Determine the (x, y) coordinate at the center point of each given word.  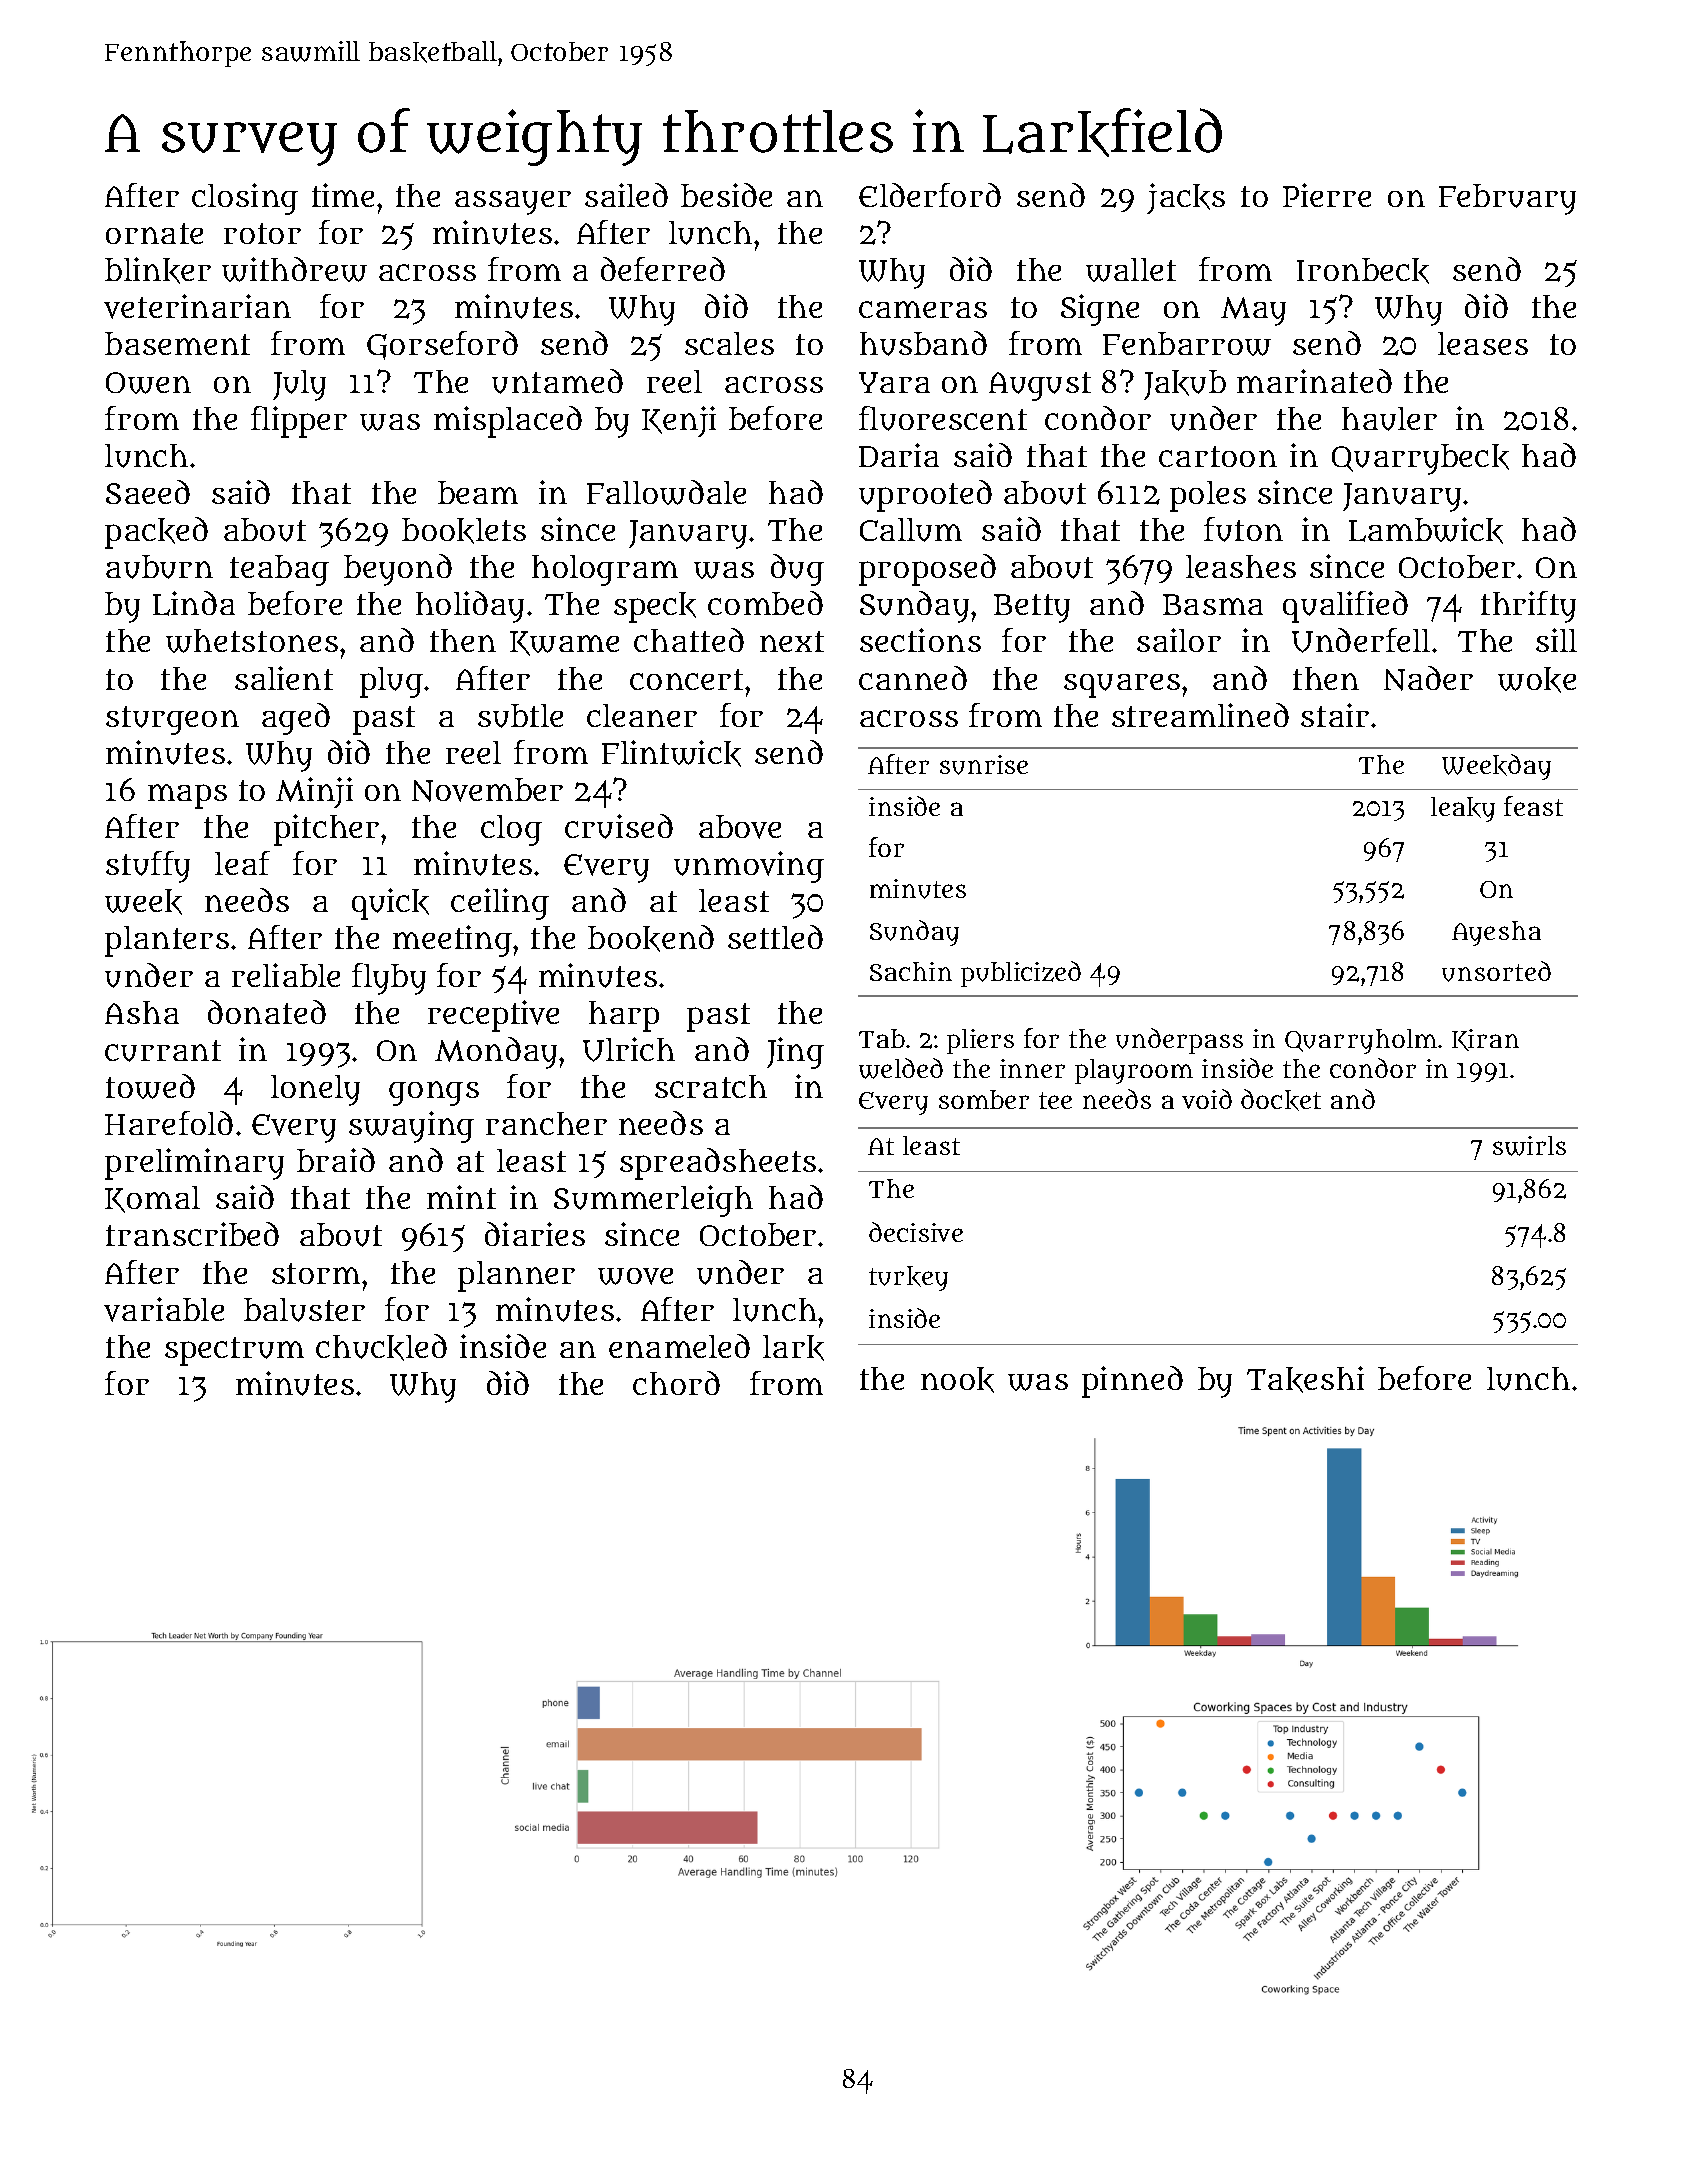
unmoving (749, 867)
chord (676, 1383)
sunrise (984, 765)
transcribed (192, 1234)
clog (511, 830)
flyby (389, 979)
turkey (908, 1278)
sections (920, 640)
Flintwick (671, 753)
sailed (626, 195)
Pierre (1327, 195)
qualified (1345, 607)
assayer (513, 203)
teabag (279, 570)
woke (1537, 680)
